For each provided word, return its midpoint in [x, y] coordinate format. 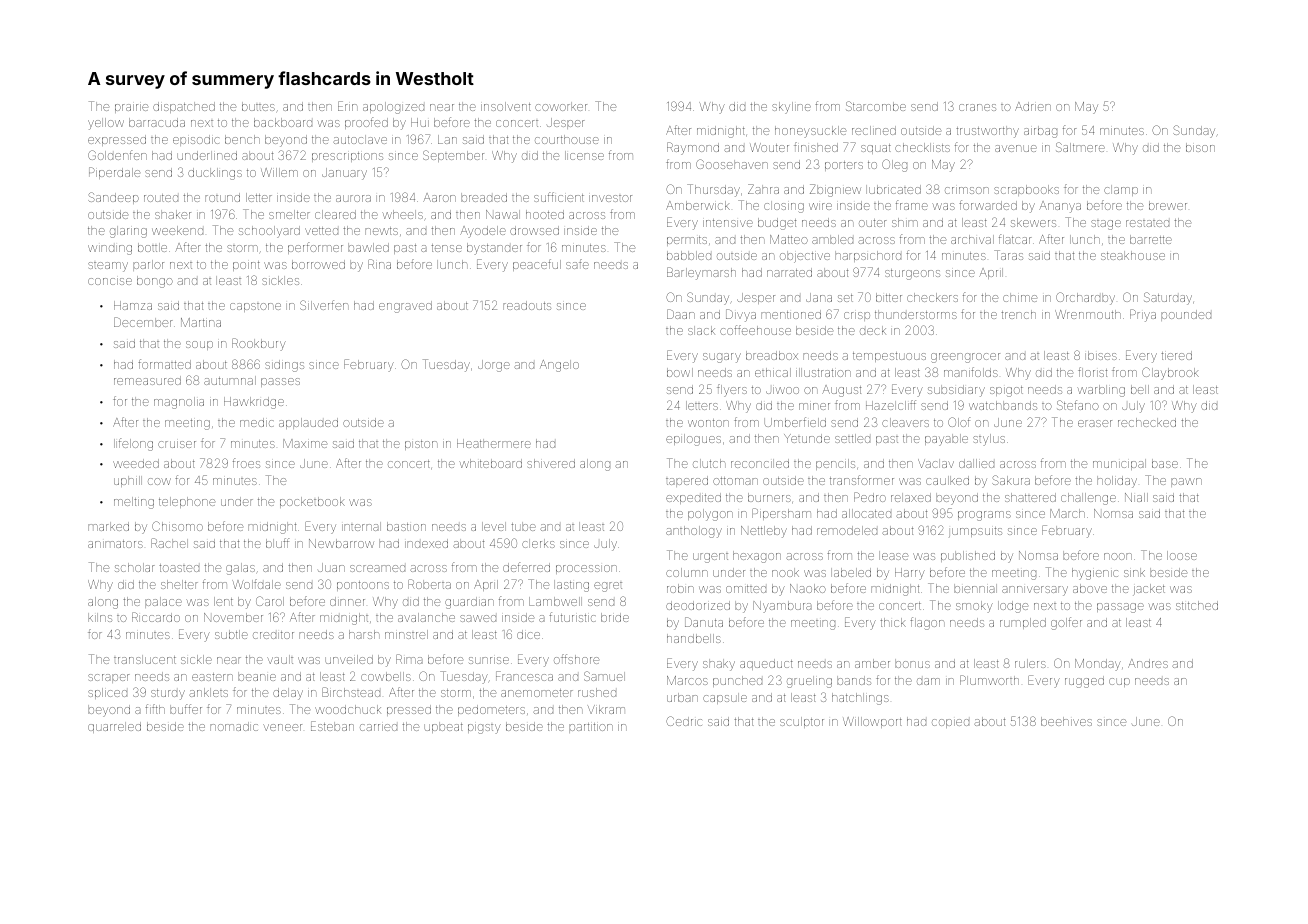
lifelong [133, 444]
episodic [196, 140]
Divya [741, 315]
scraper [109, 678]
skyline [791, 108]
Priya [1143, 315]
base [1165, 463]
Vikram [606, 709]
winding [110, 250]
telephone [187, 502]
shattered [1030, 497]
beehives [1066, 721]
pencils [835, 464]
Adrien [1033, 106]
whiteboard [490, 463]
